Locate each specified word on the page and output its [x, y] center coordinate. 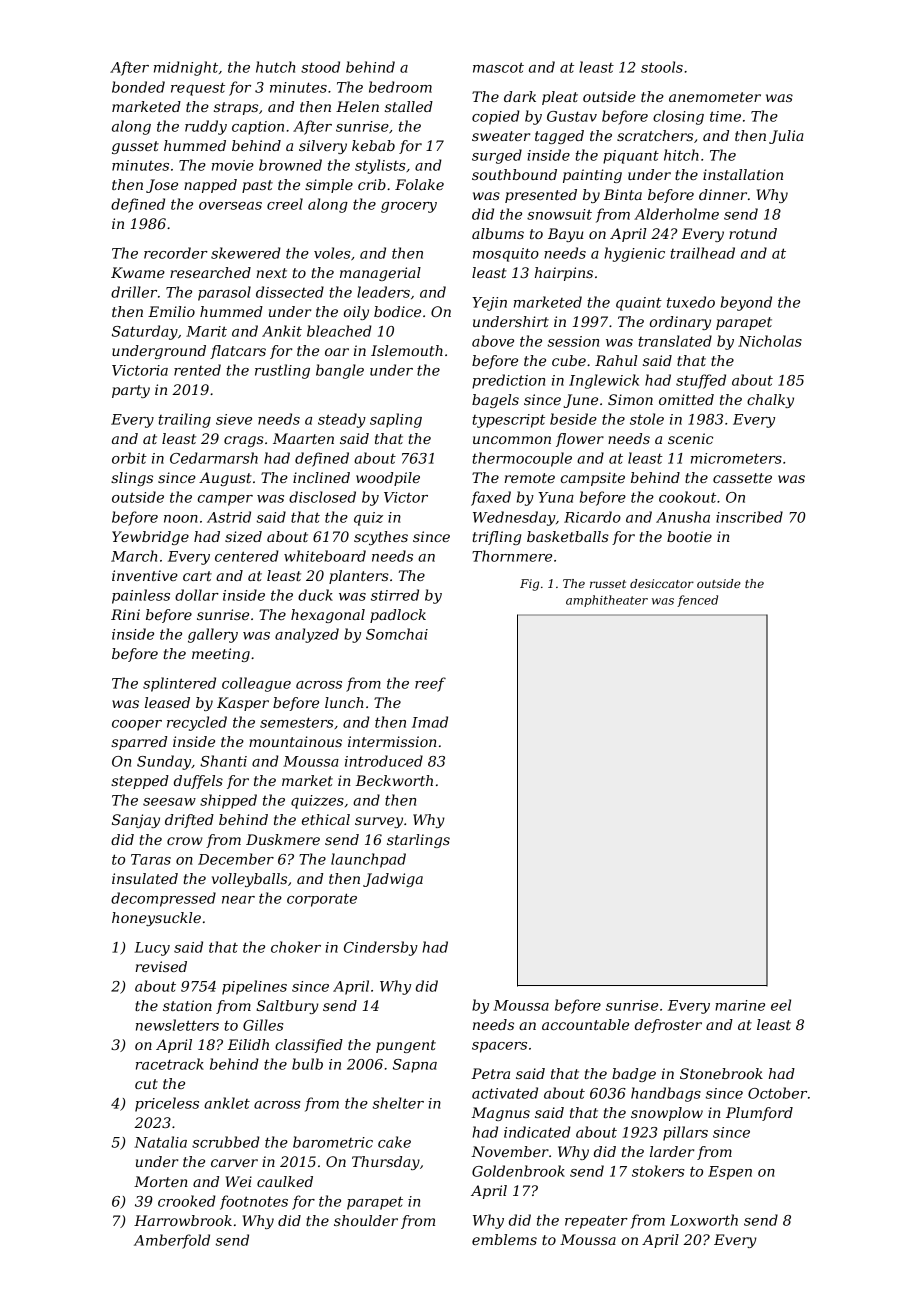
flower [580, 440]
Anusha [683, 517]
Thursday [386, 1163]
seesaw [169, 802]
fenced [697, 601]
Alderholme [676, 214]
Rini [125, 614]
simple [329, 186]
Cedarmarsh [214, 458]
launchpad [368, 860]
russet [608, 584]
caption [258, 128]
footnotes [254, 1202]
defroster [668, 1026]
